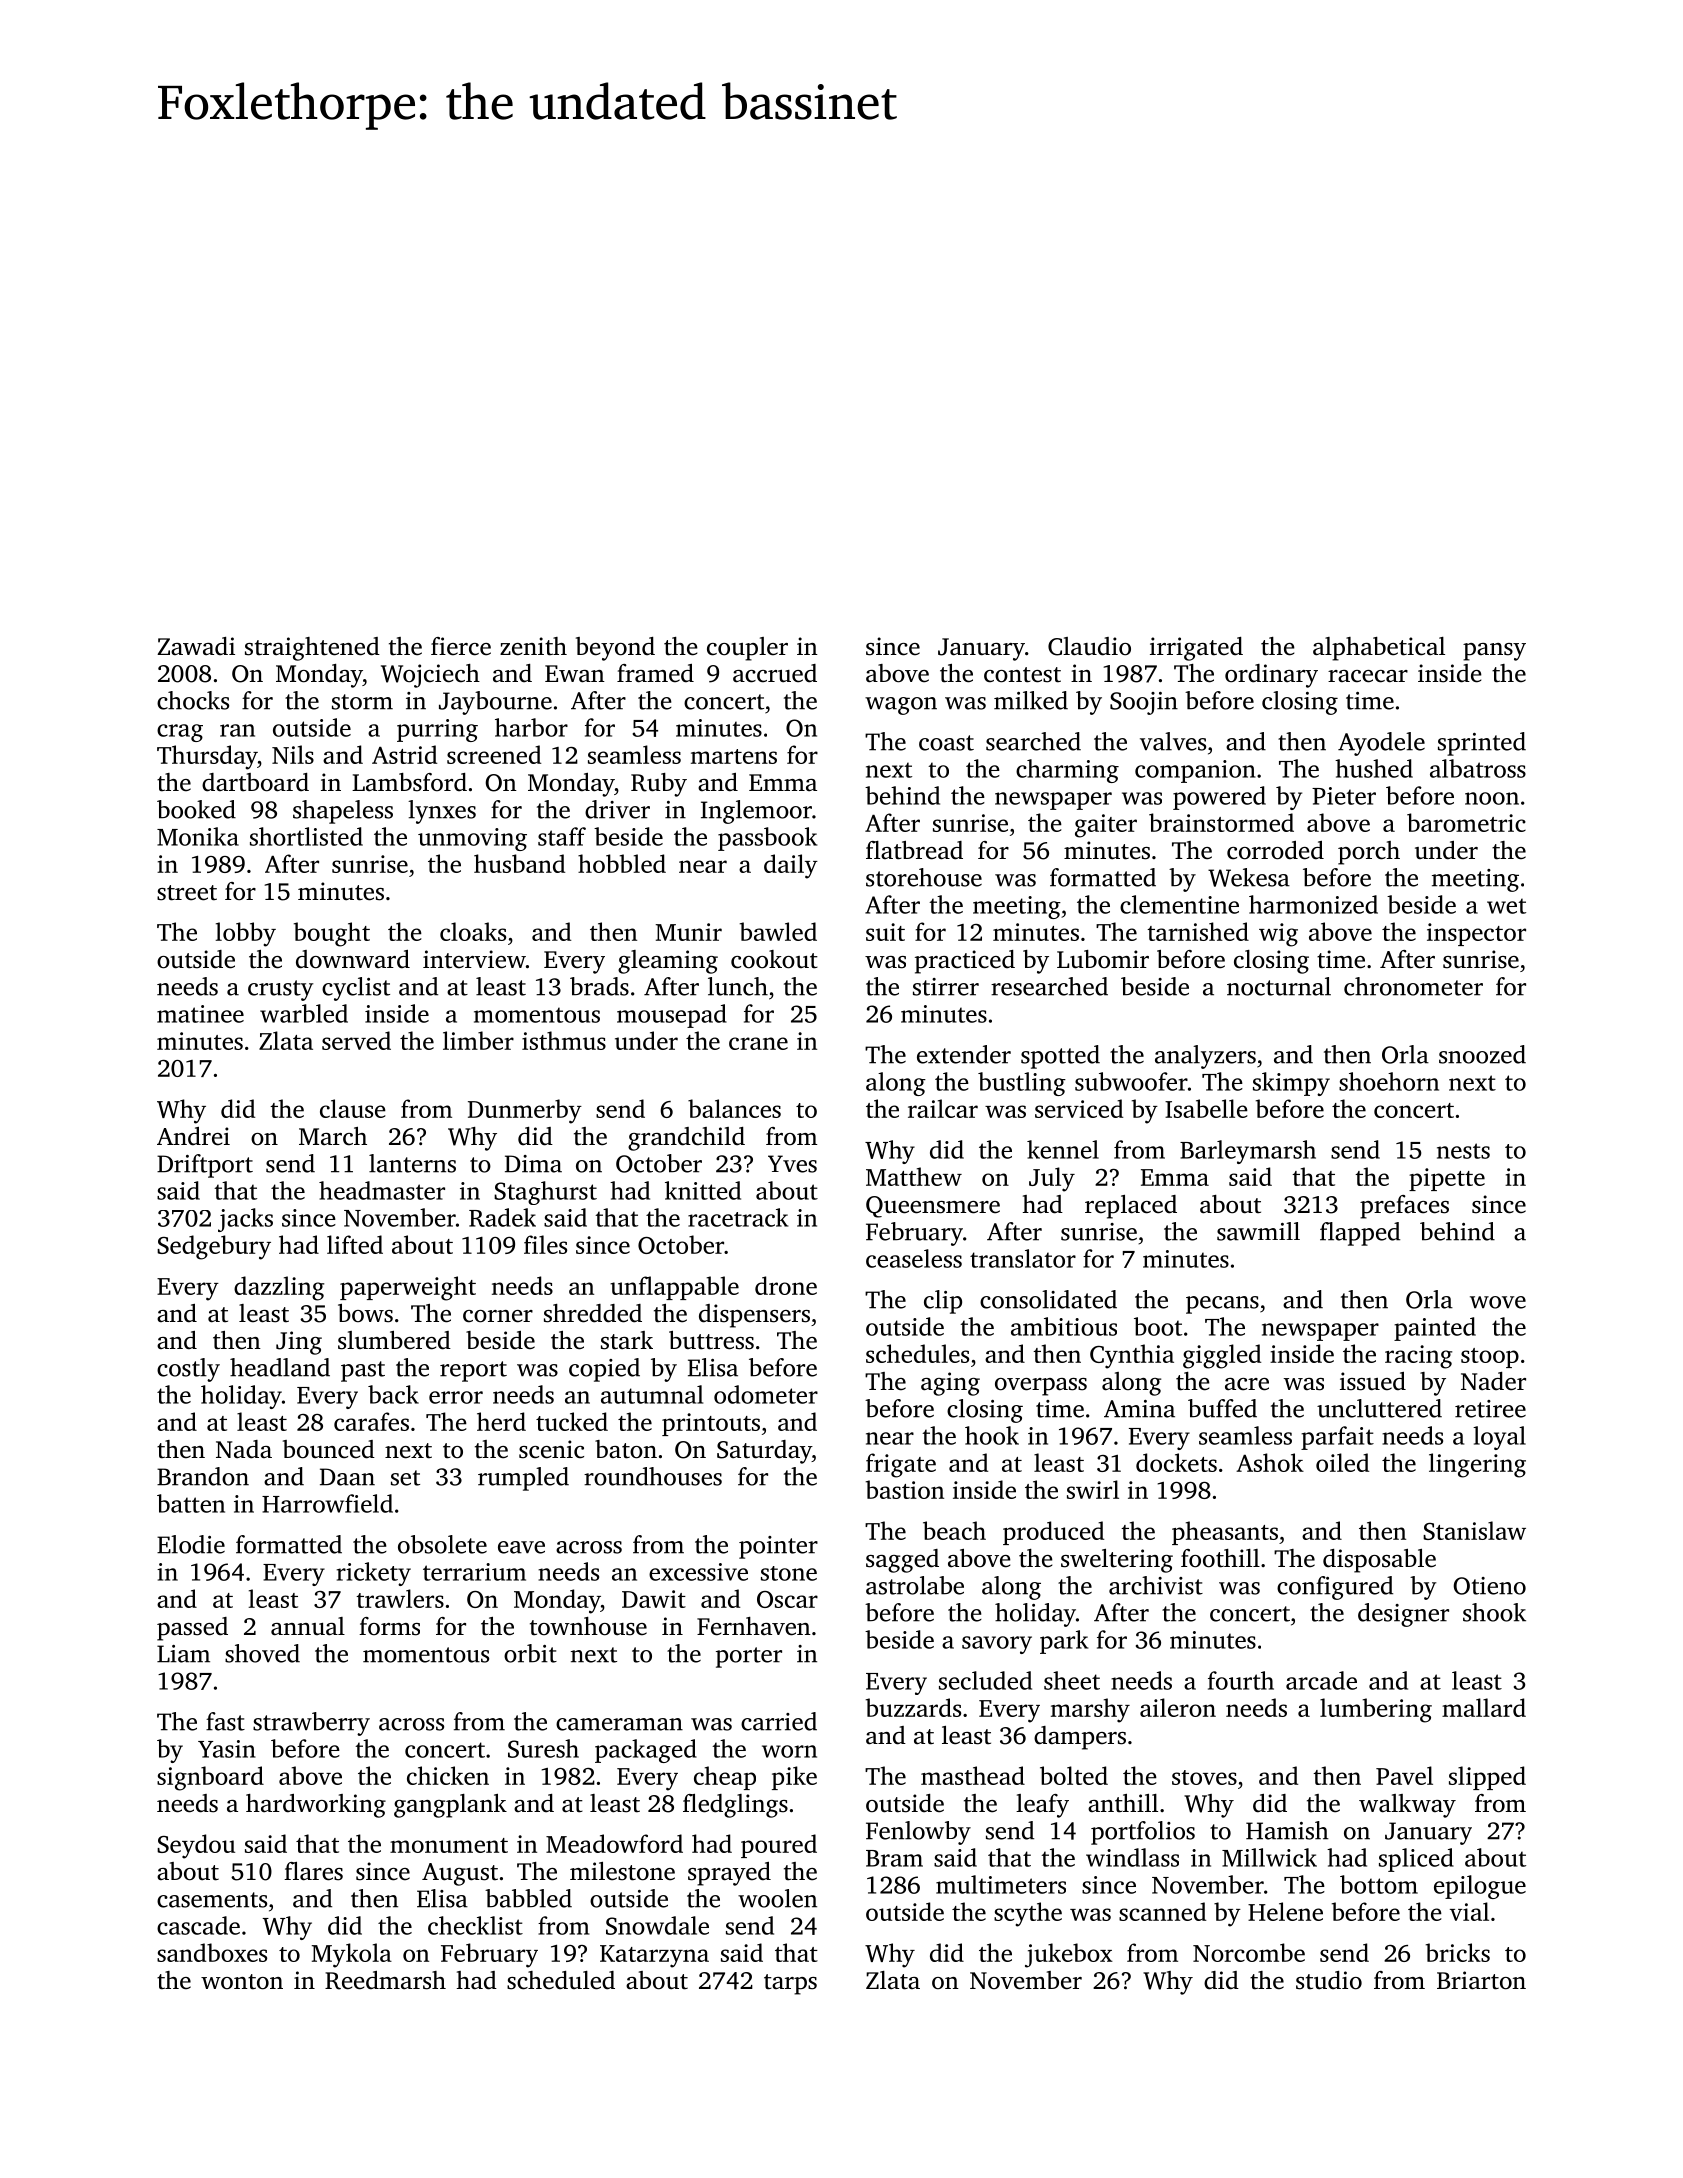 The width and height of the screenshot is (1683, 2178). I want to click on railcar, so click(943, 1108).
